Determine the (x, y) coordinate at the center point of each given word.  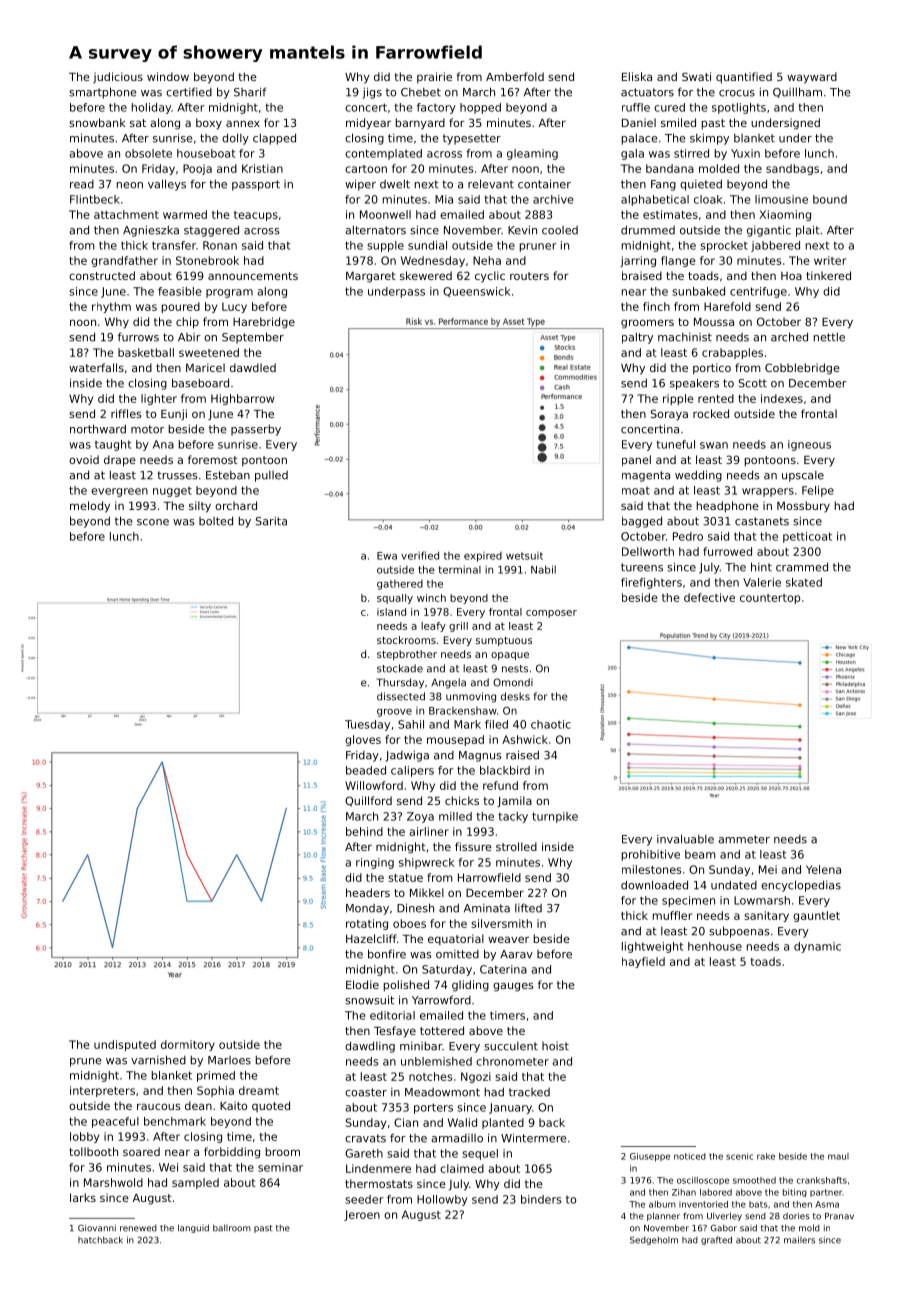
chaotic (551, 724)
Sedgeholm (654, 1240)
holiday (151, 108)
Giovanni (97, 1228)
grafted (716, 1240)
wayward (812, 78)
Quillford (368, 801)
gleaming (532, 154)
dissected (401, 696)
